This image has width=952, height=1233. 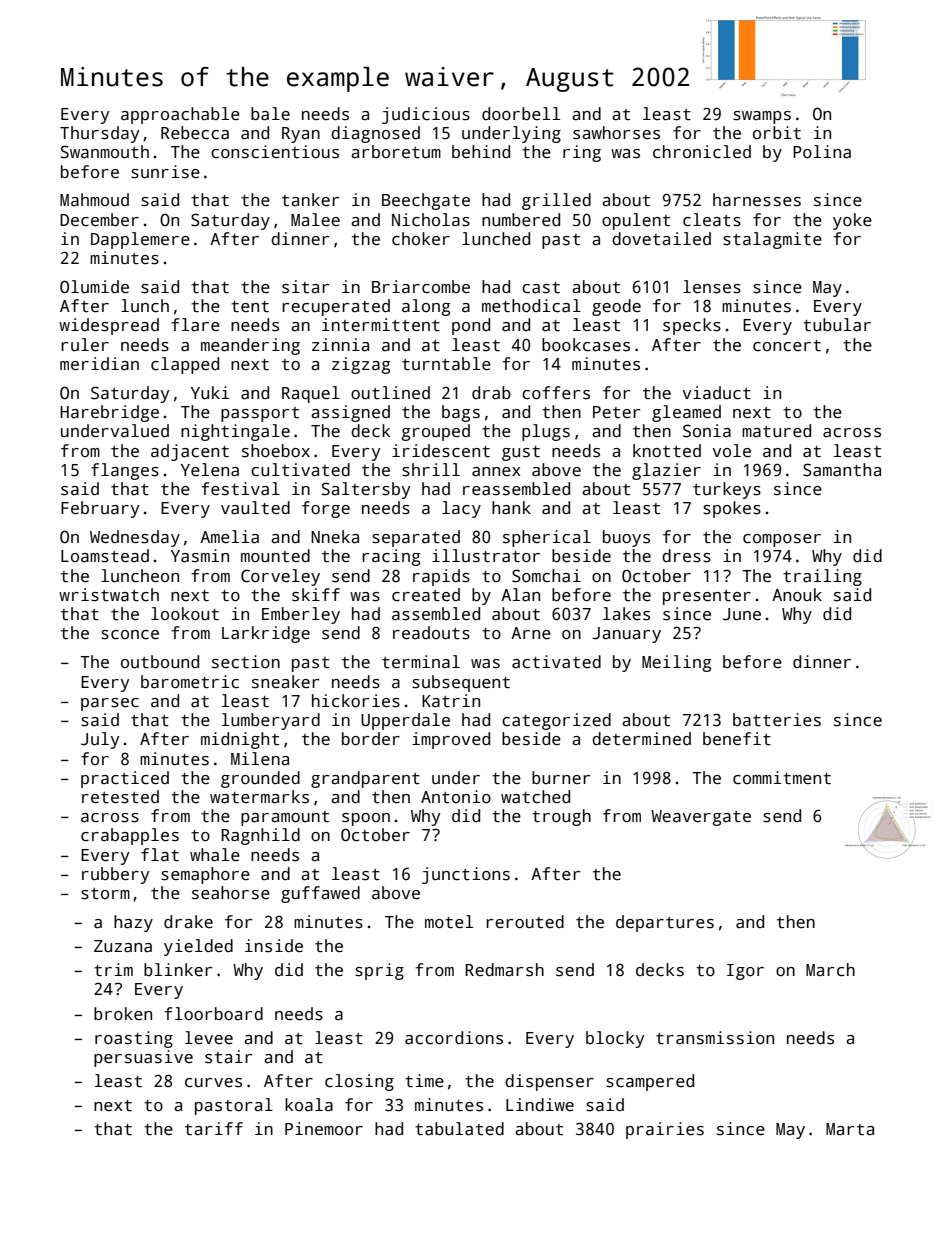 I want to click on stair, so click(x=229, y=1057).
